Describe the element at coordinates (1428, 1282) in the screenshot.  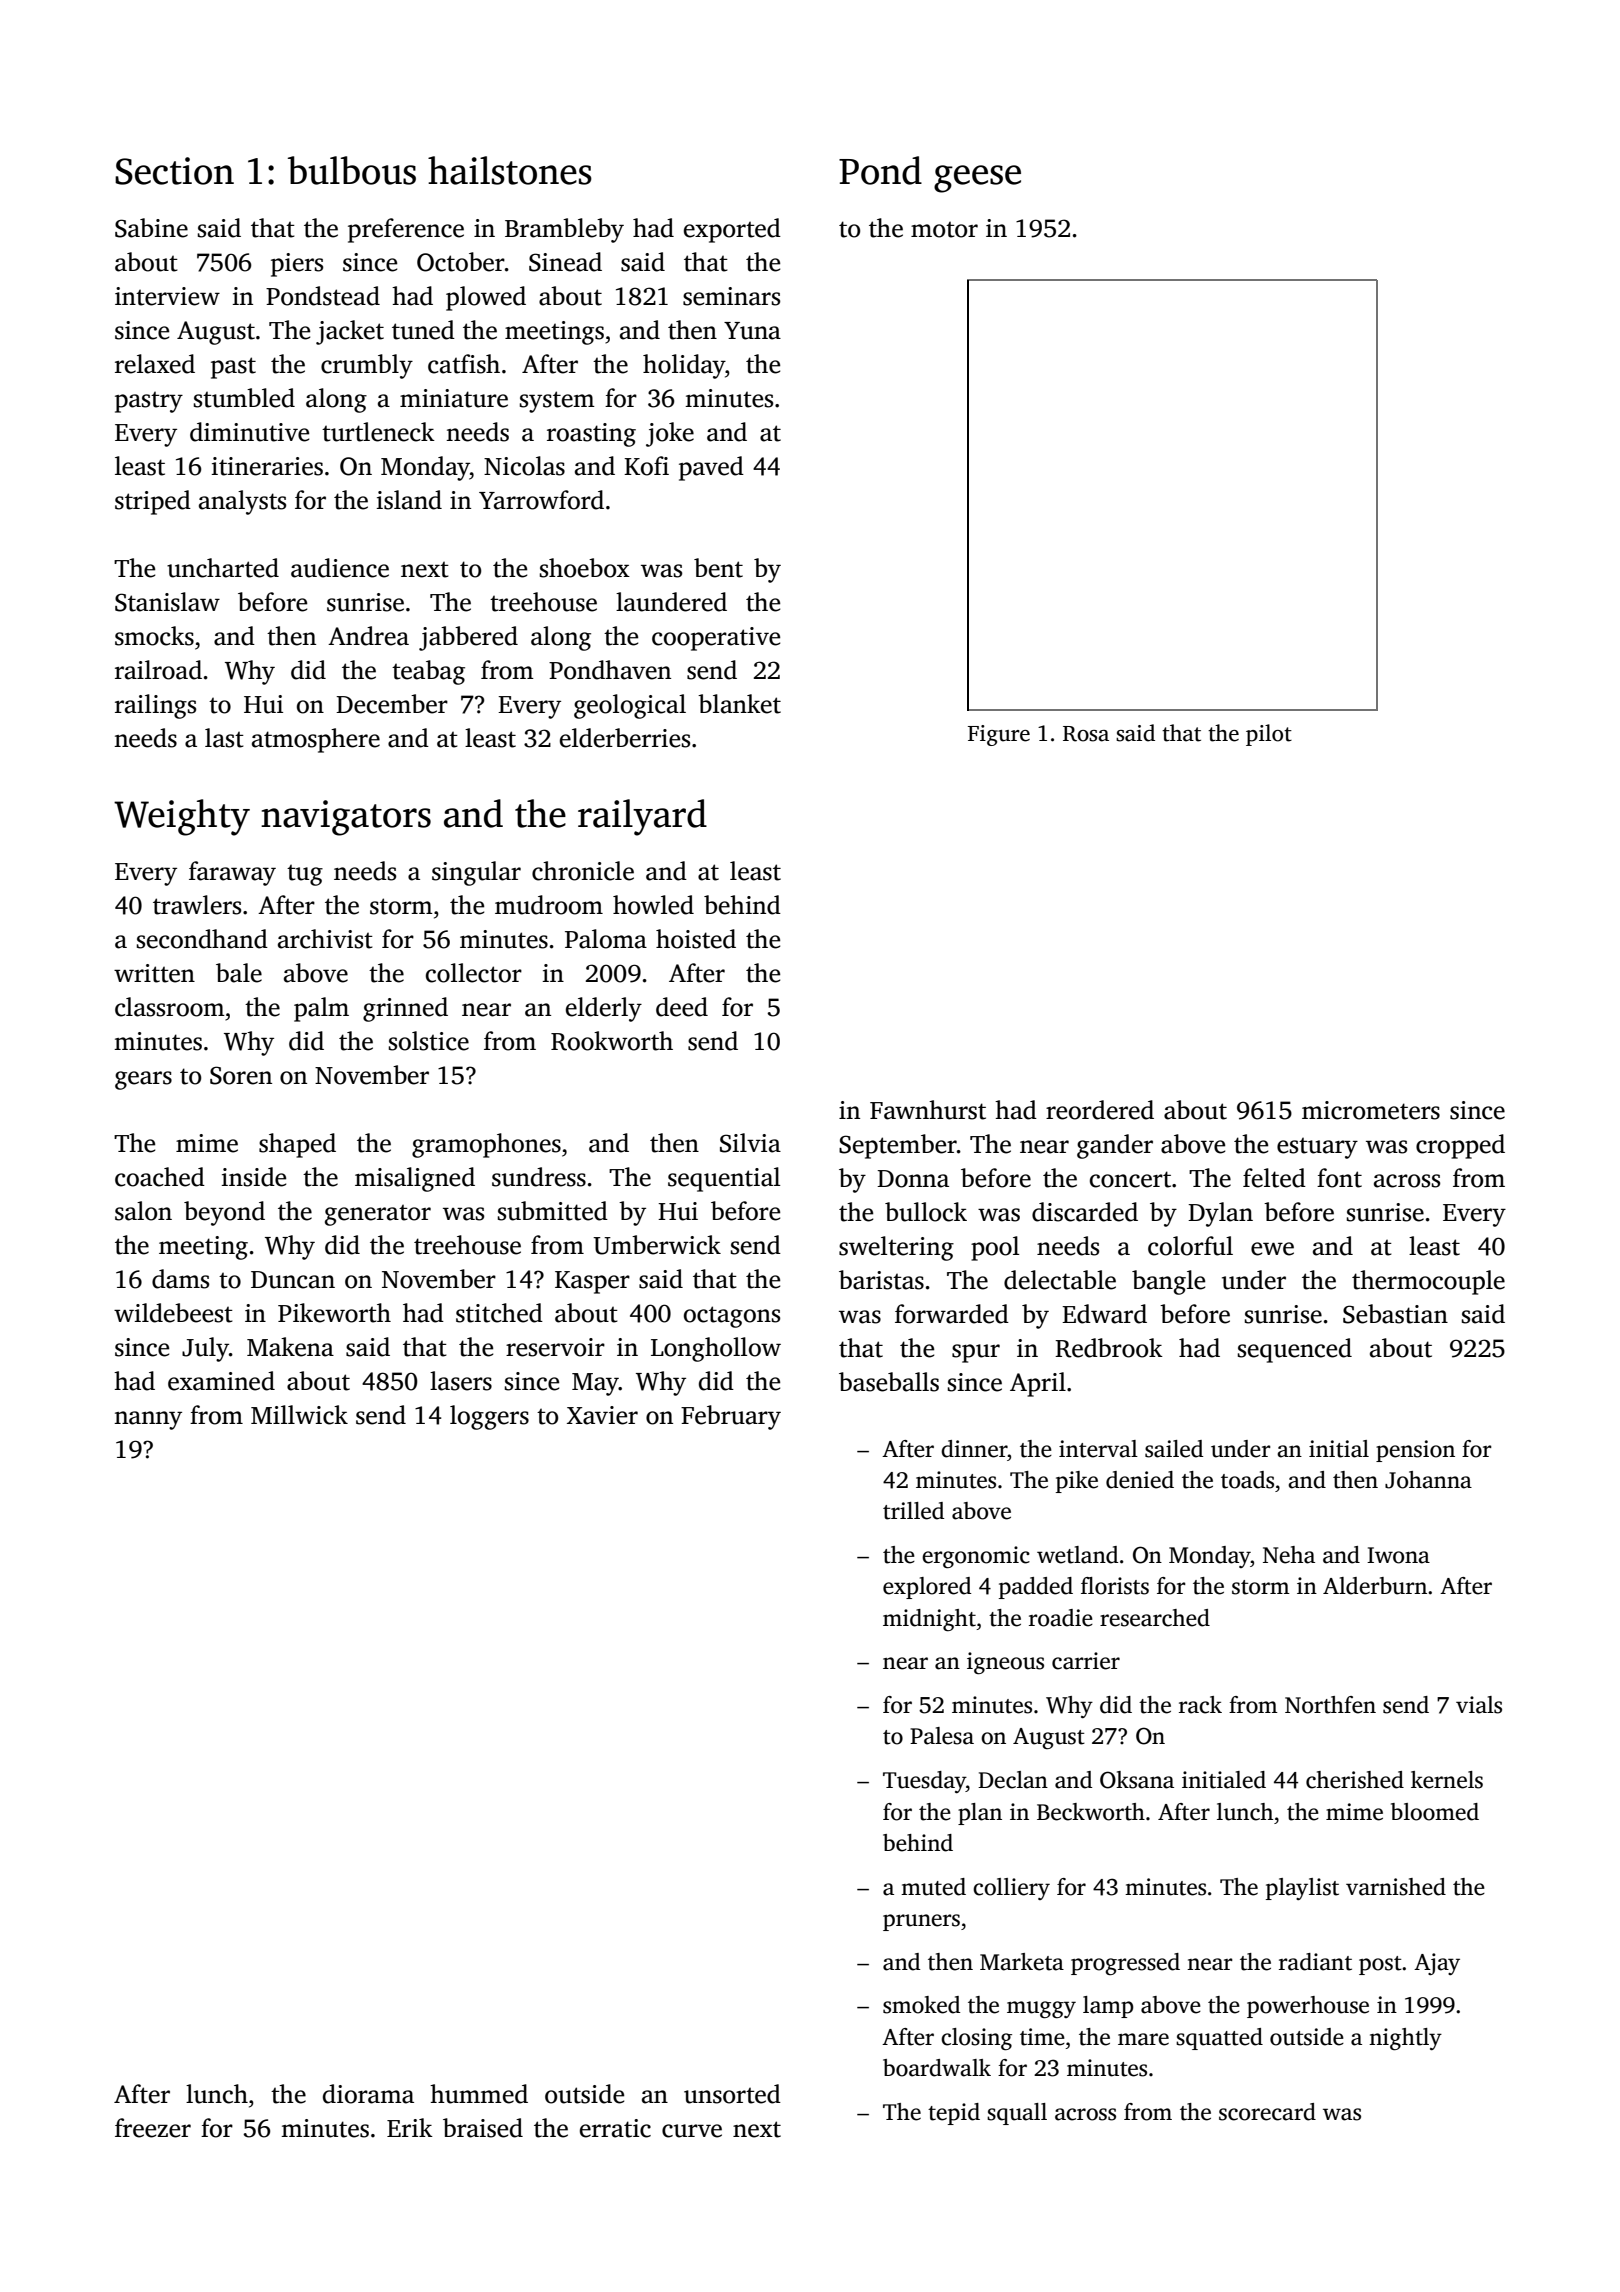
I see `thermocouple` at that location.
